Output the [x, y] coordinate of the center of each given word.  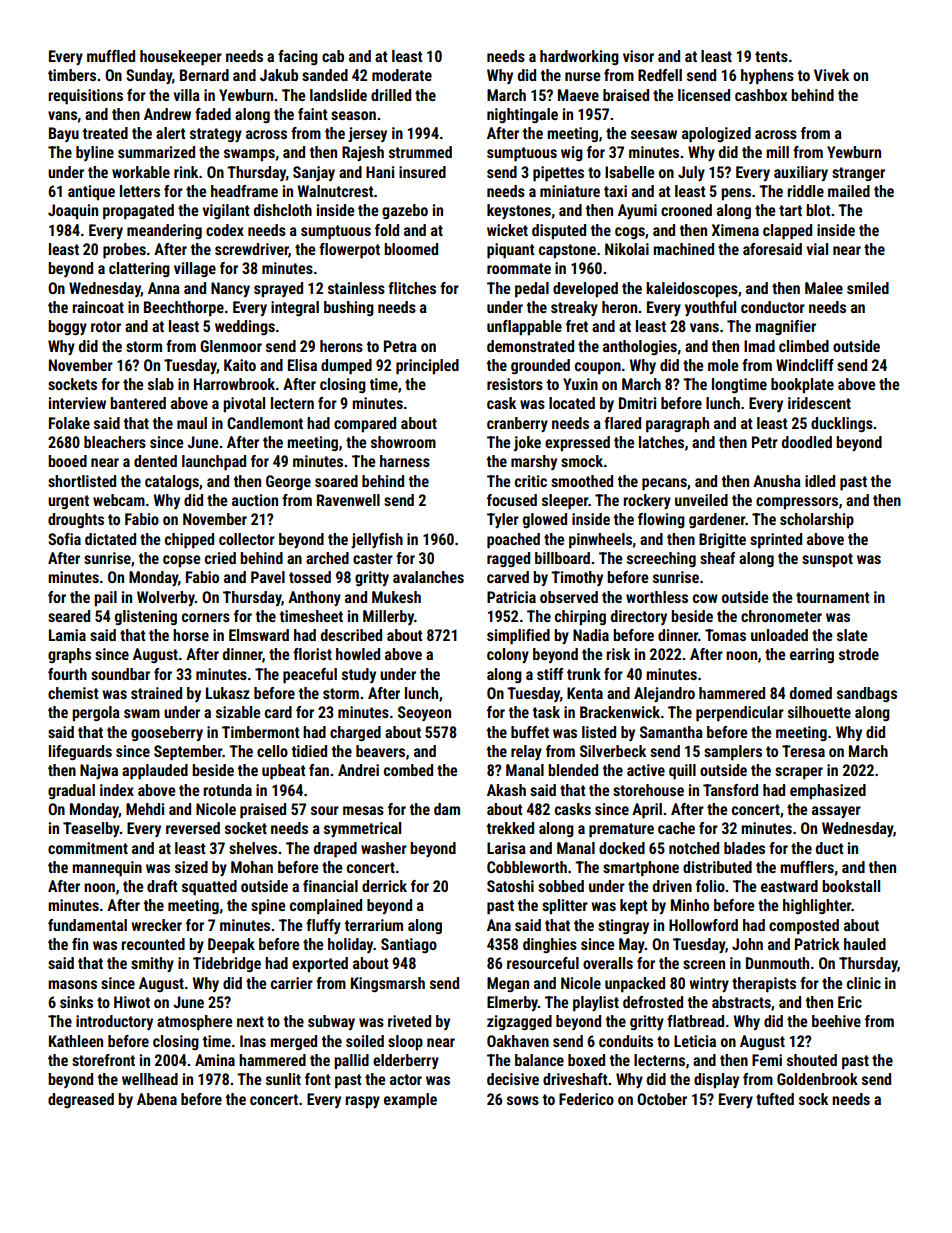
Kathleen [76, 1041]
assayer [836, 812]
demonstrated [530, 346]
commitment [88, 848]
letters [140, 191]
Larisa [506, 848]
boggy [67, 327]
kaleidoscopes [692, 290]
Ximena [735, 230]
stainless [356, 288]
